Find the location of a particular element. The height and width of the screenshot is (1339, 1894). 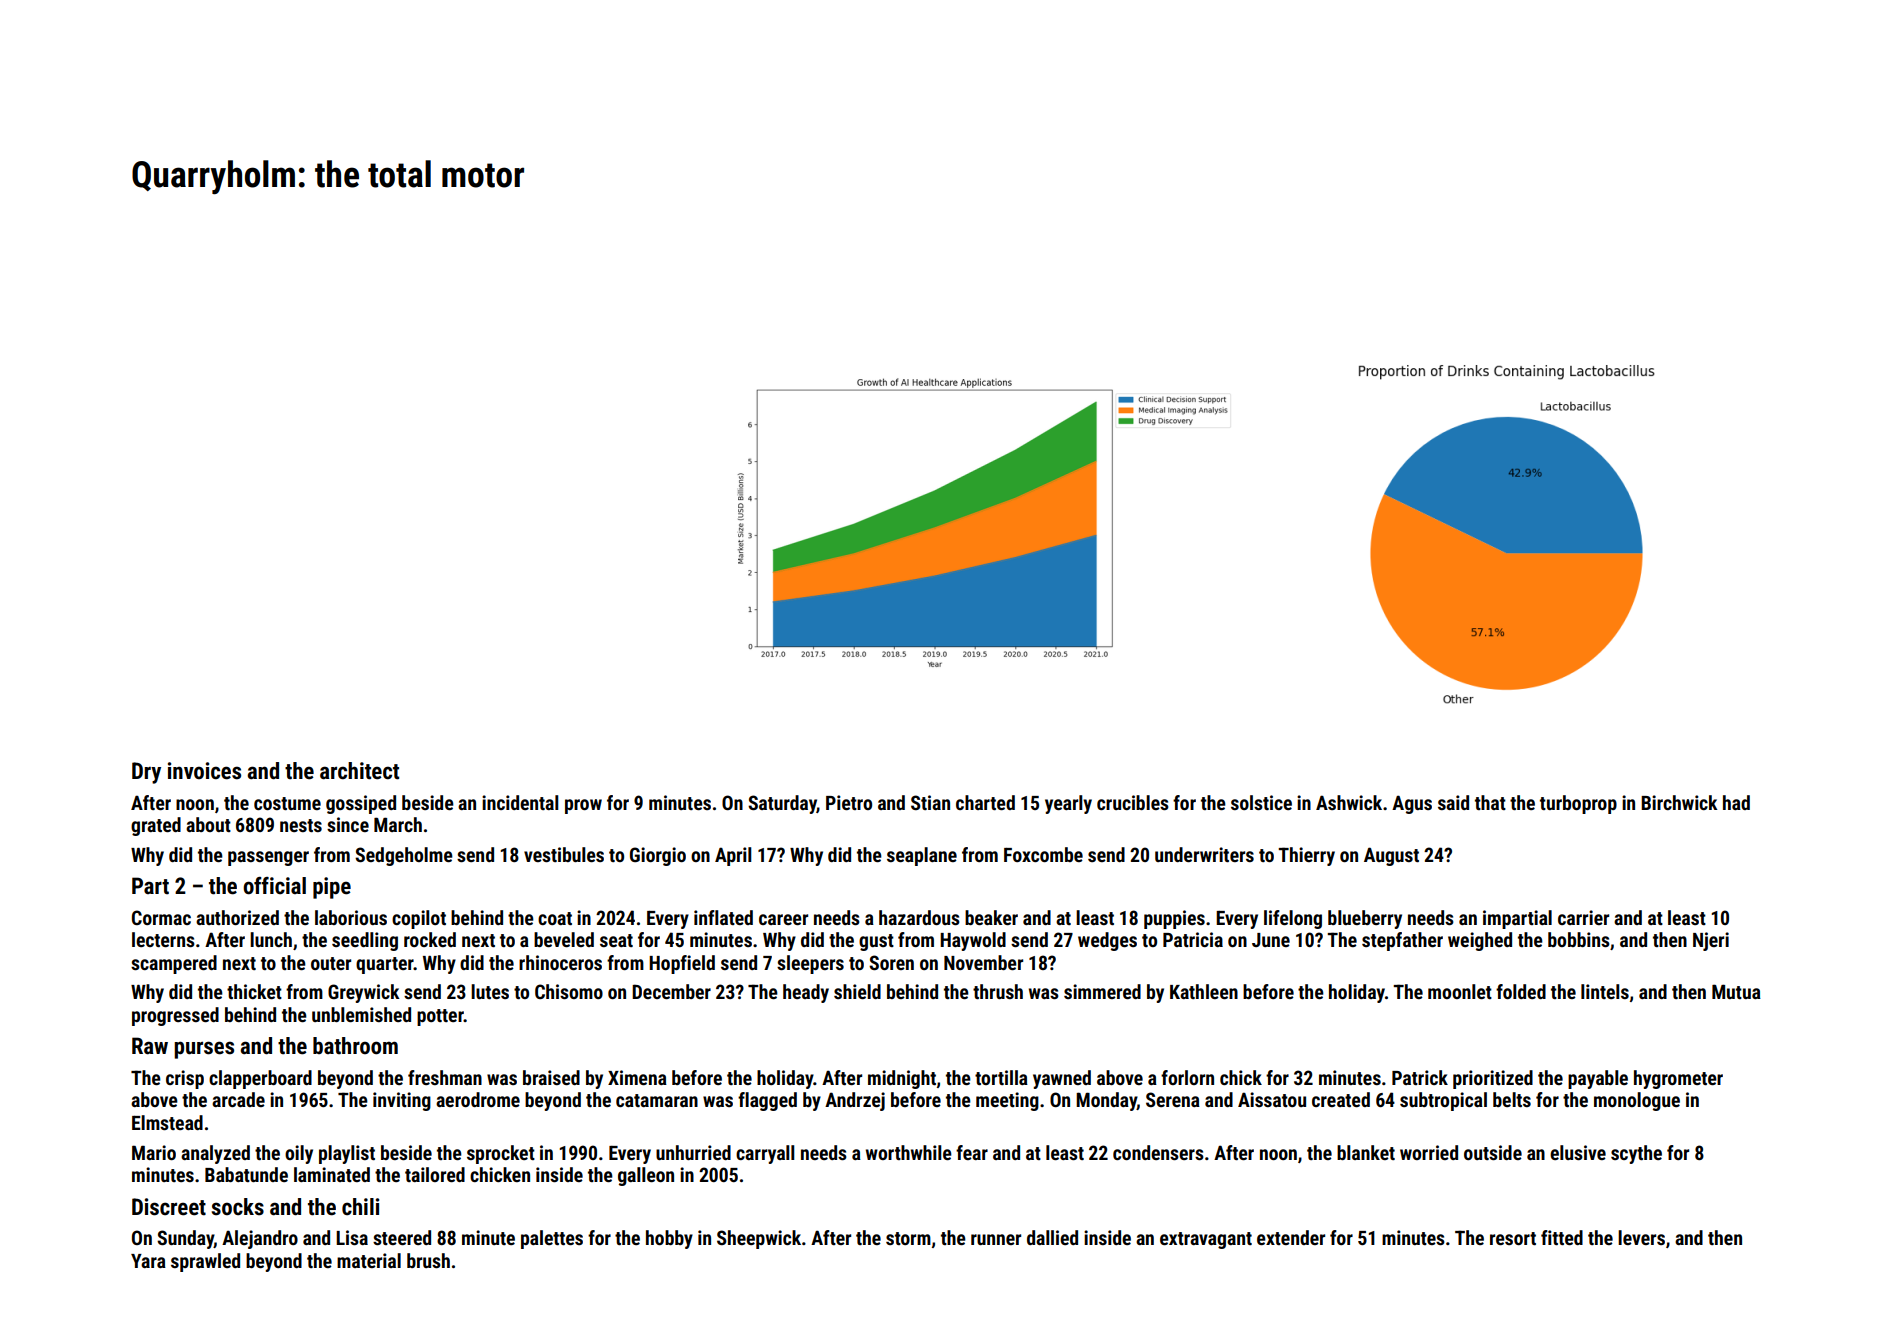

sprawled is located at coordinates (205, 1262).
